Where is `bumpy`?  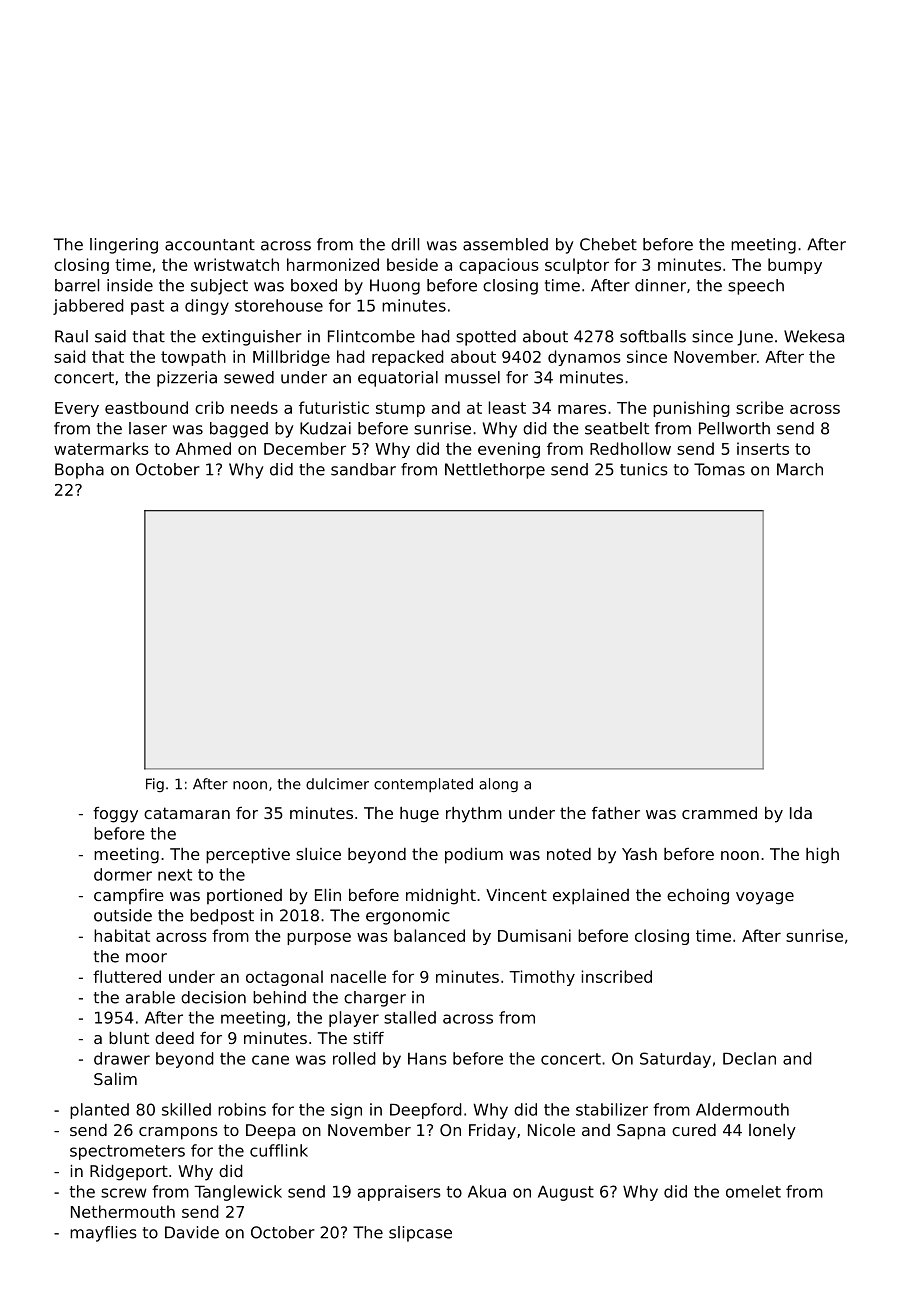
bumpy is located at coordinates (795, 266).
